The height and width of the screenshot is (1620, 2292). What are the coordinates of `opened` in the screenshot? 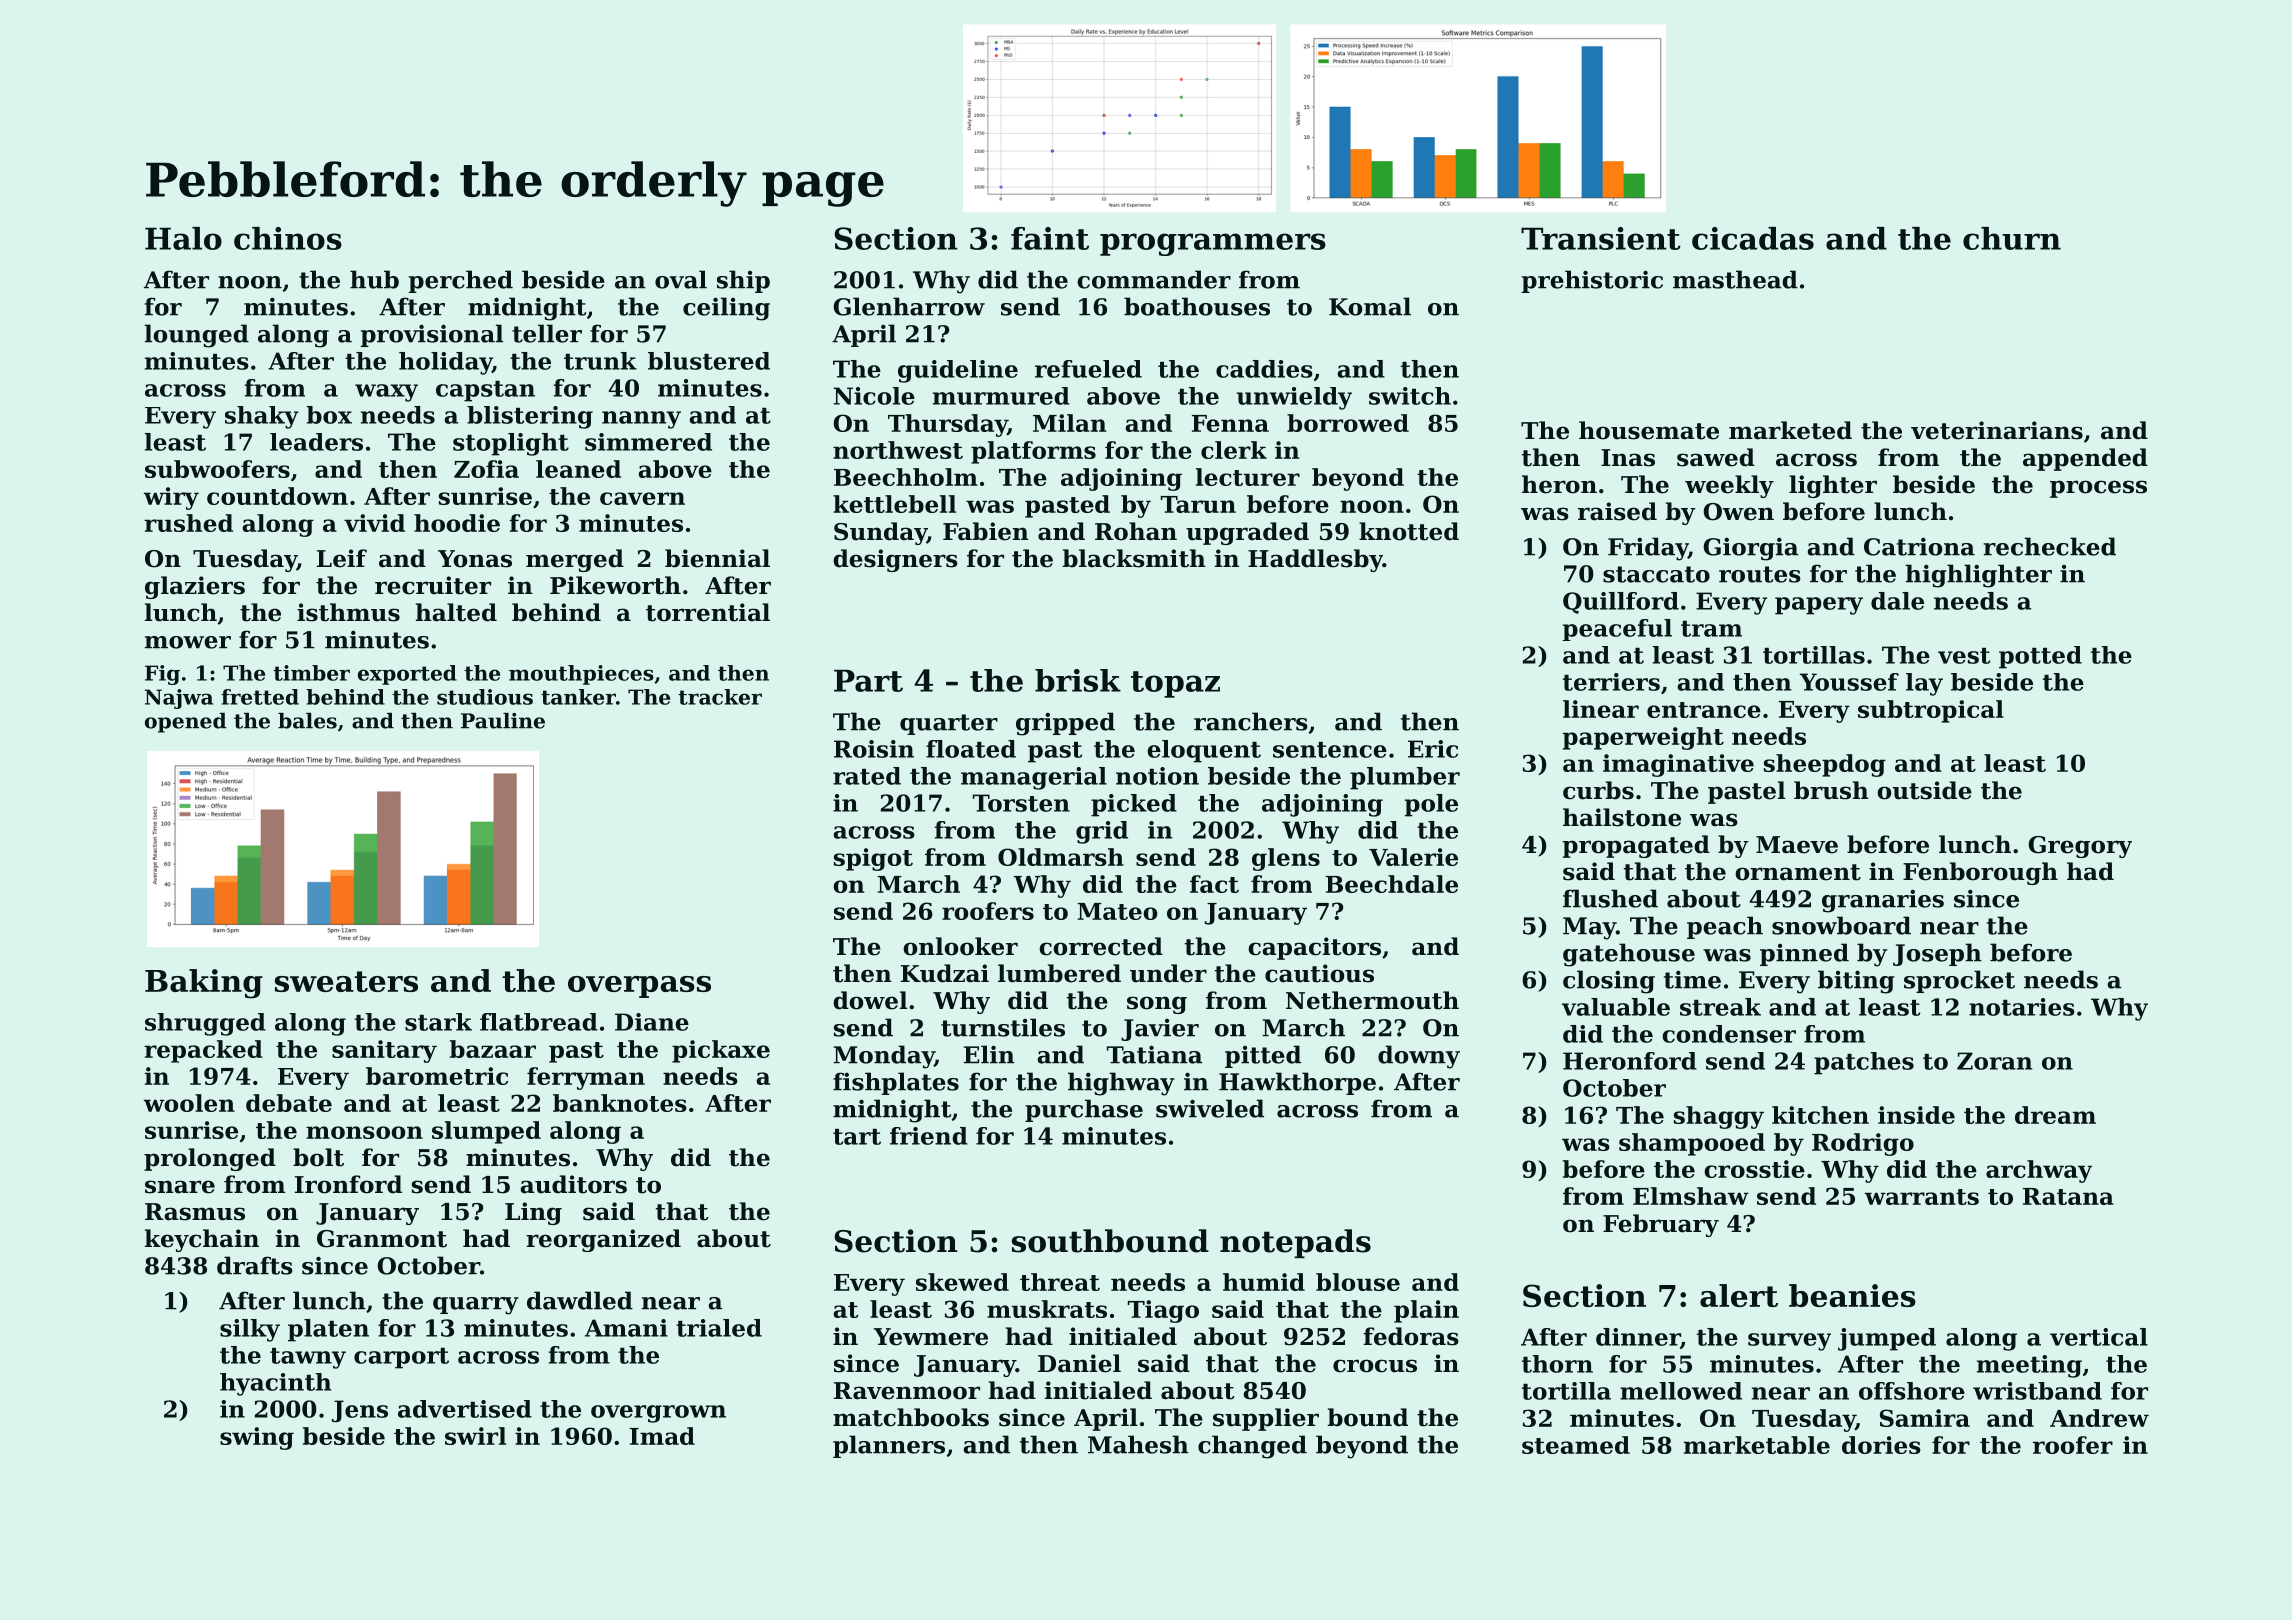 It's located at (186, 723).
